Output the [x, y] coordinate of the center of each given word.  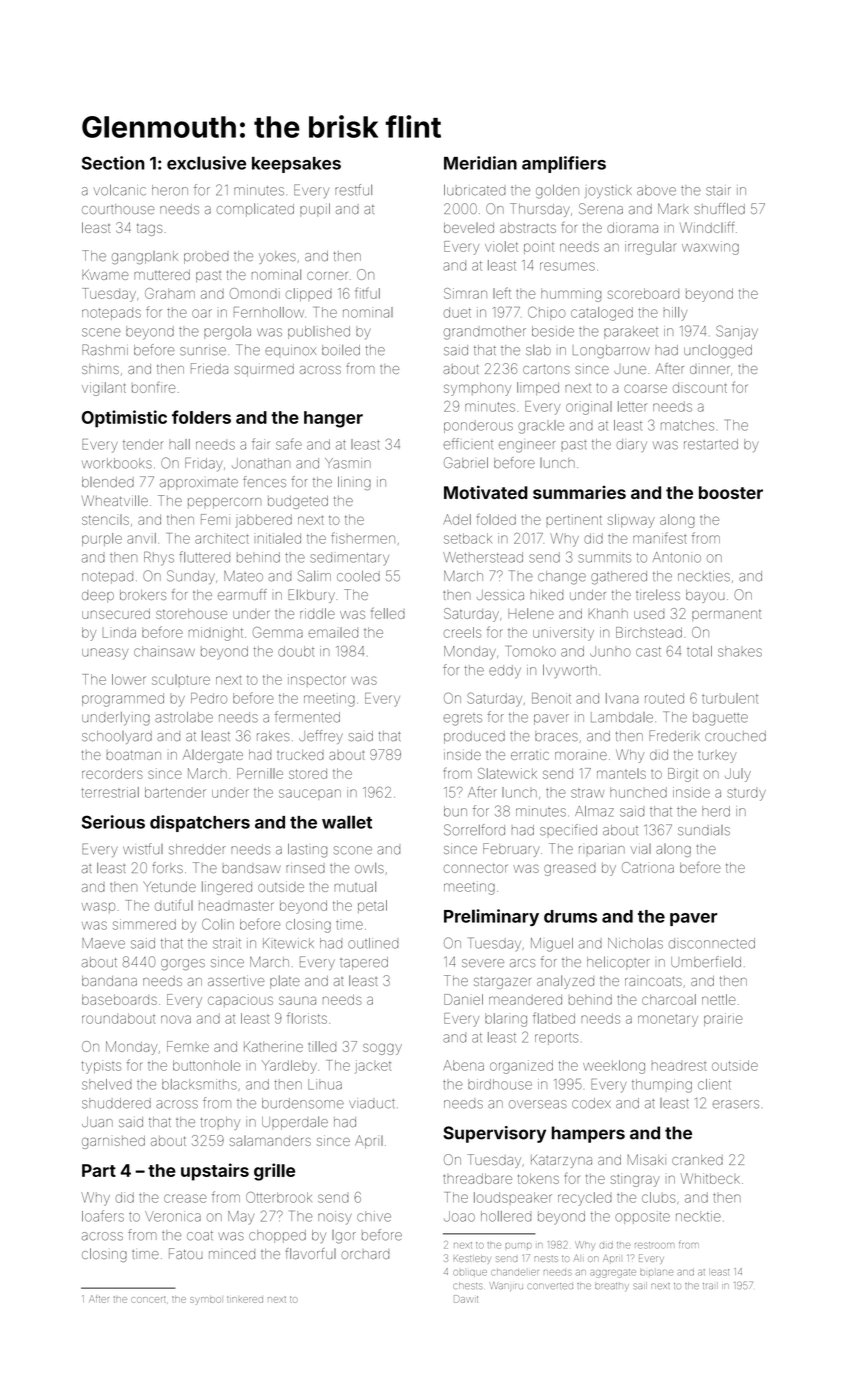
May [241, 1218]
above [656, 190]
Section [113, 163]
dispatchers [200, 823]
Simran [465, 293]
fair [261, 444]
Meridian [480, 163]
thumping [662, 1086]
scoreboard [643, 293]
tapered [364, 963]
